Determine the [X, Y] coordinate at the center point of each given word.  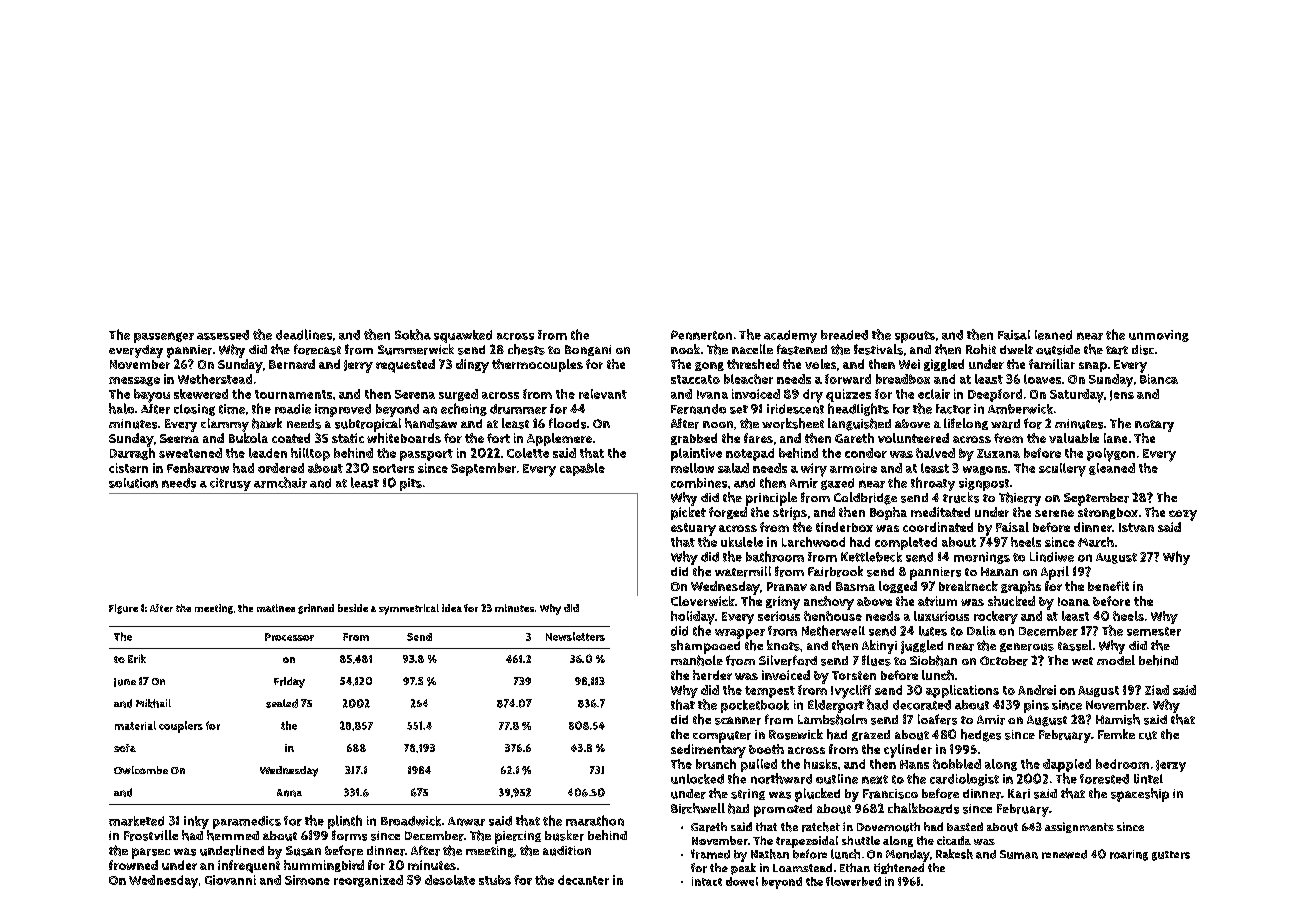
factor [953, 409]
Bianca [1159, 379]
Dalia [981, 631]
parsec [151, 853]
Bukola [248, 438]
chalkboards [923, 808]
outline [837, 779]
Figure [123, 609]
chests [526, 349]
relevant [603, 394]
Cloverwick [703, 601]
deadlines [304, 334]
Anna [289, 793]
